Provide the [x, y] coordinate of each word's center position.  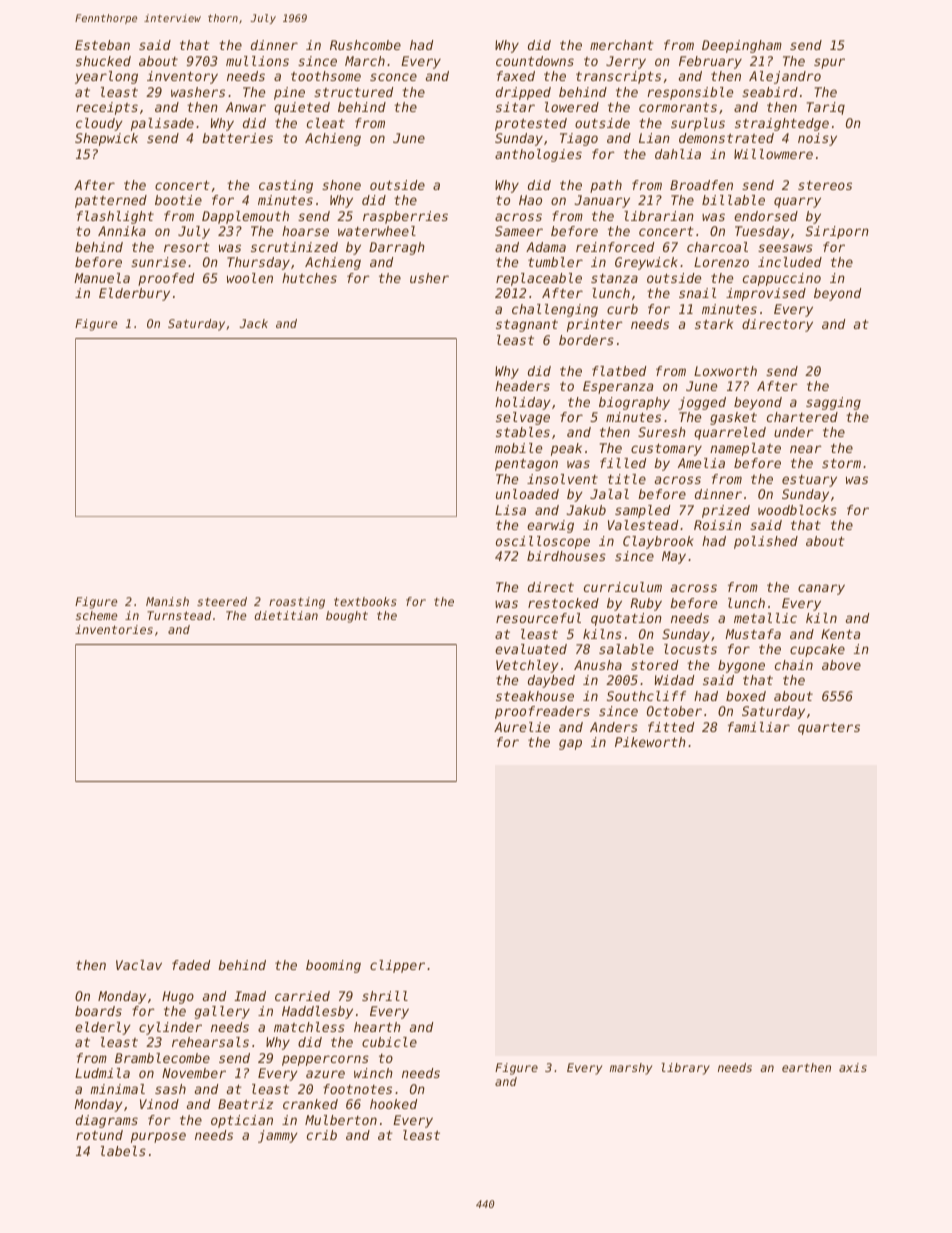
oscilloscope [543, 542]
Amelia [701, 463]
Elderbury [134, 294]
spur [829, 63]
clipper [397, 966]
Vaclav [139, 965]
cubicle [389, 1042]
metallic [765, 618]
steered [222, 601]
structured [353, 92]
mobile [518, 448]
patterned [111, 201]
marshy [631, 1069]
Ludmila [102, 1073]
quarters [829, 729]
